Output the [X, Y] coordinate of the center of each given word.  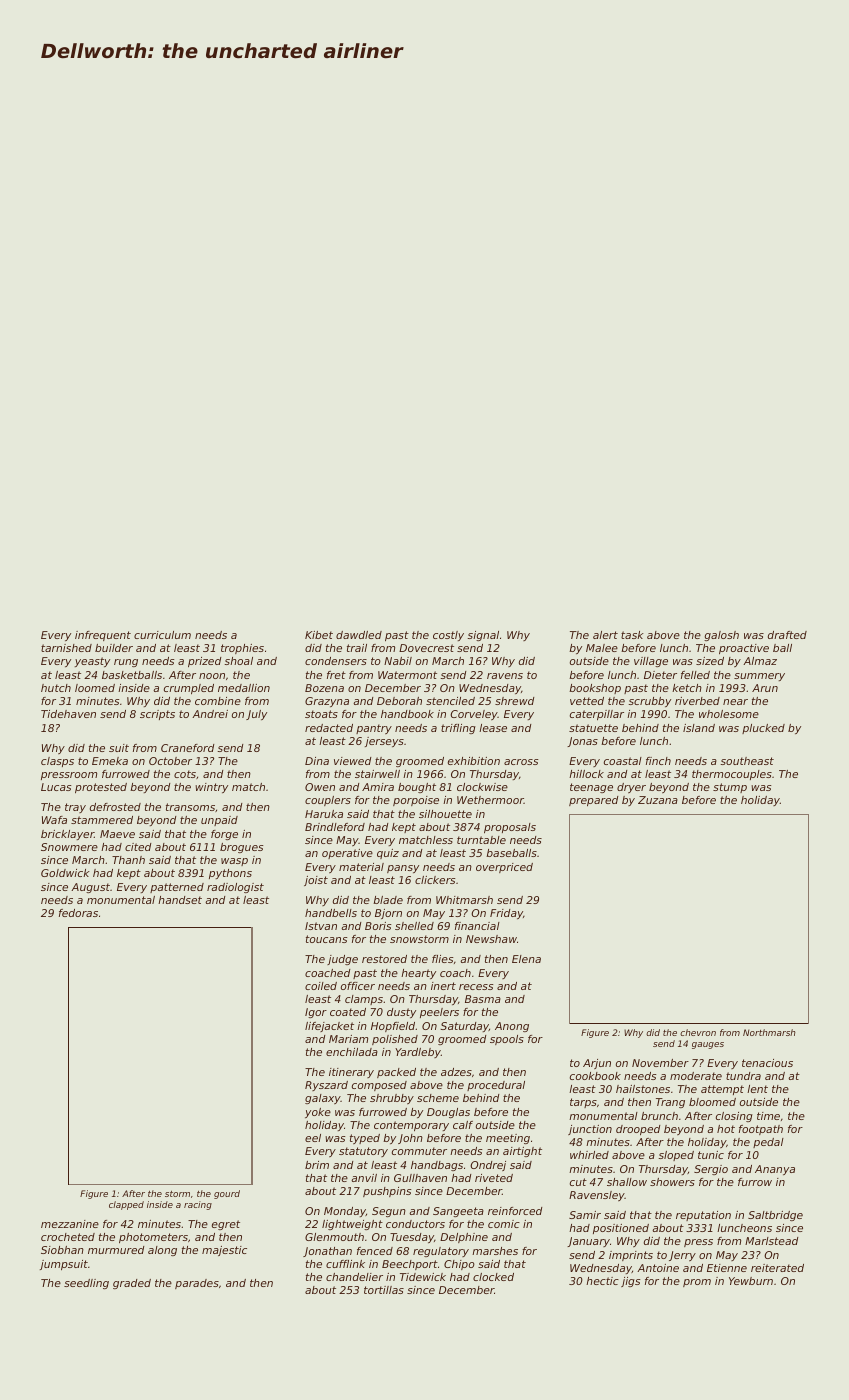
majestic [224, 1251]
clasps [57, 762]
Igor [316, 1013]
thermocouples [732, 775]
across [521, 762]
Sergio [711, 1170]
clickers [435, 880]
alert [605, 635]
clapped [126, 1205]
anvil [364, 1178]
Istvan [321, 926]
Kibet [319, 635]
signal [483, 636]
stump [730, 788]
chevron [698, 1032]
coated [348, 1012]
